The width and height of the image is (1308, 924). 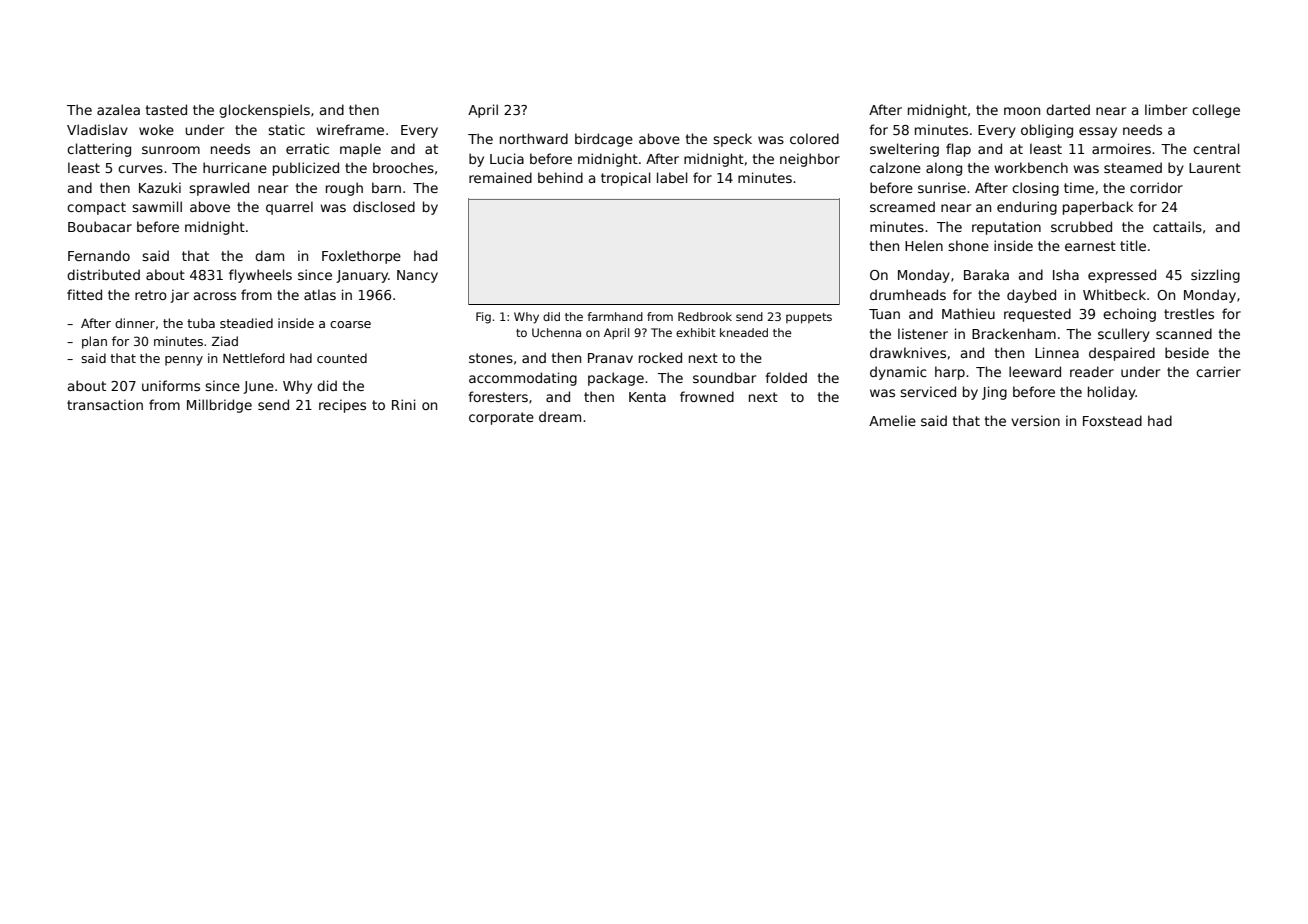 What do you see at coordinates (1022, 111) in the image?
I see `moon` at bounding box center [1022, 111].
